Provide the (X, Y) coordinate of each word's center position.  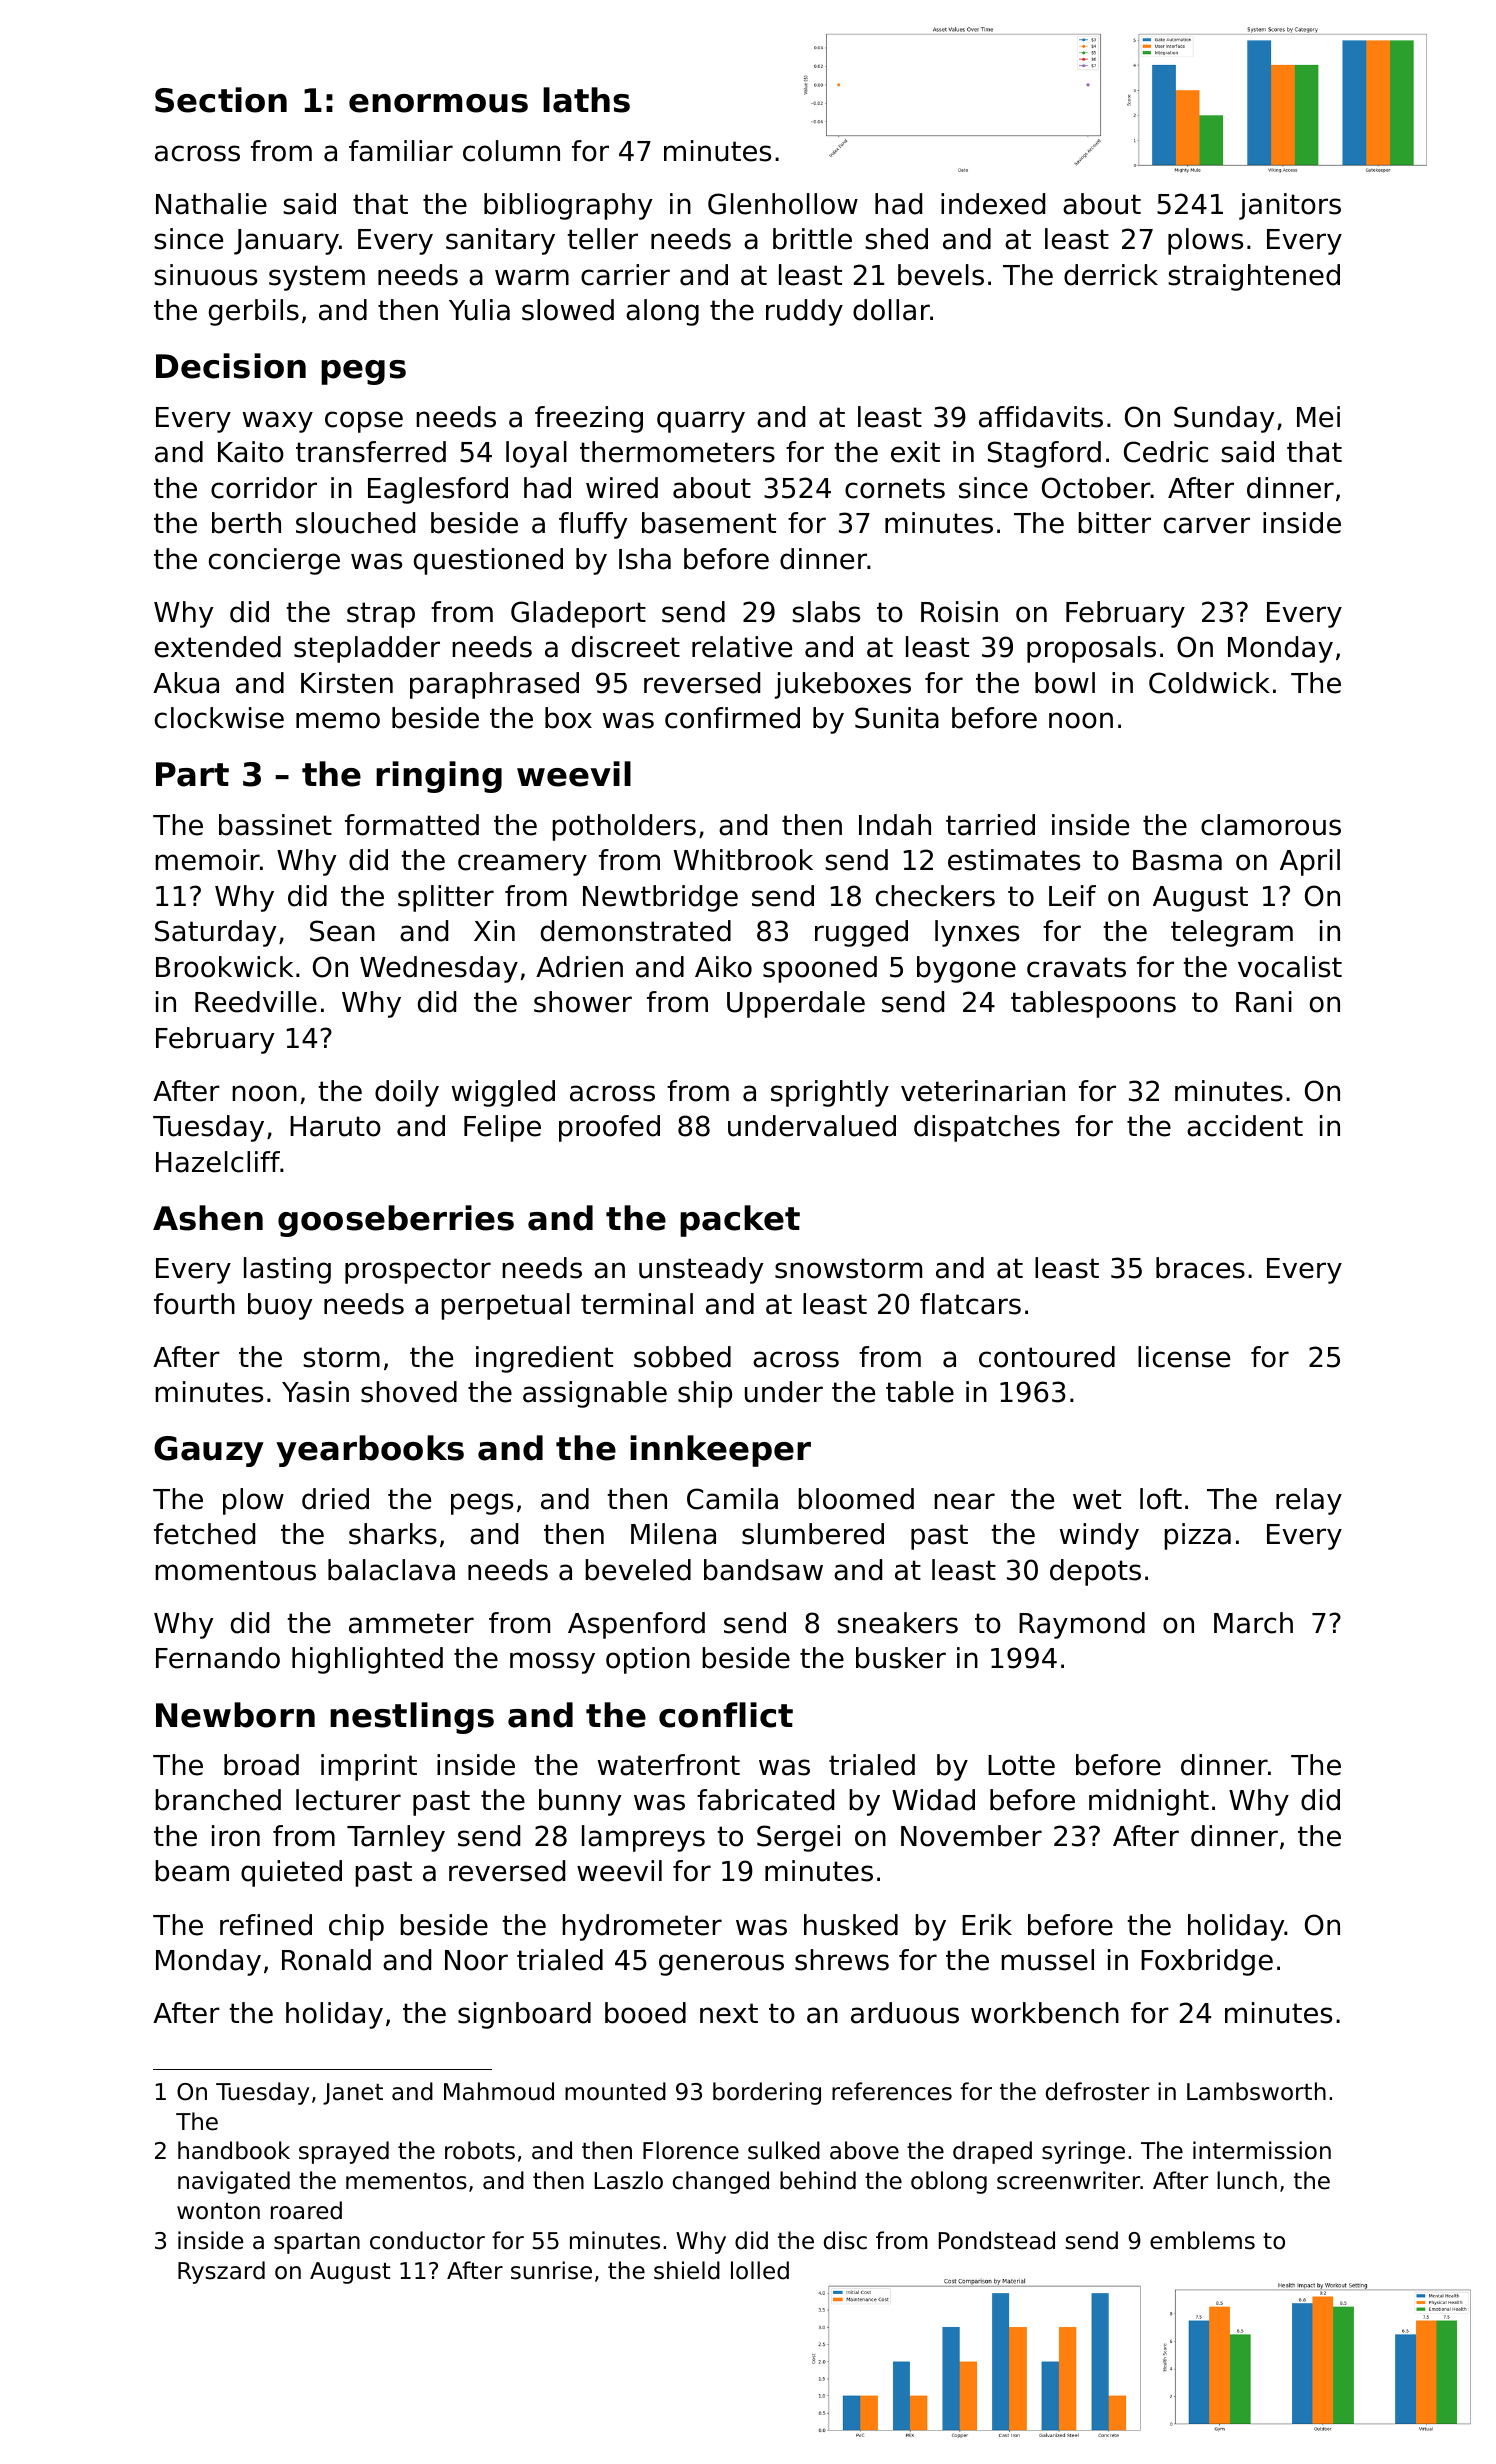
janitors (1290, 206)
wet (1097, 1499)
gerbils (254, 312)
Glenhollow (783, 204)
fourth (194, 1304)
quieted (291, 1873)
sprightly (830, 1093)
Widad (933, 1800)
